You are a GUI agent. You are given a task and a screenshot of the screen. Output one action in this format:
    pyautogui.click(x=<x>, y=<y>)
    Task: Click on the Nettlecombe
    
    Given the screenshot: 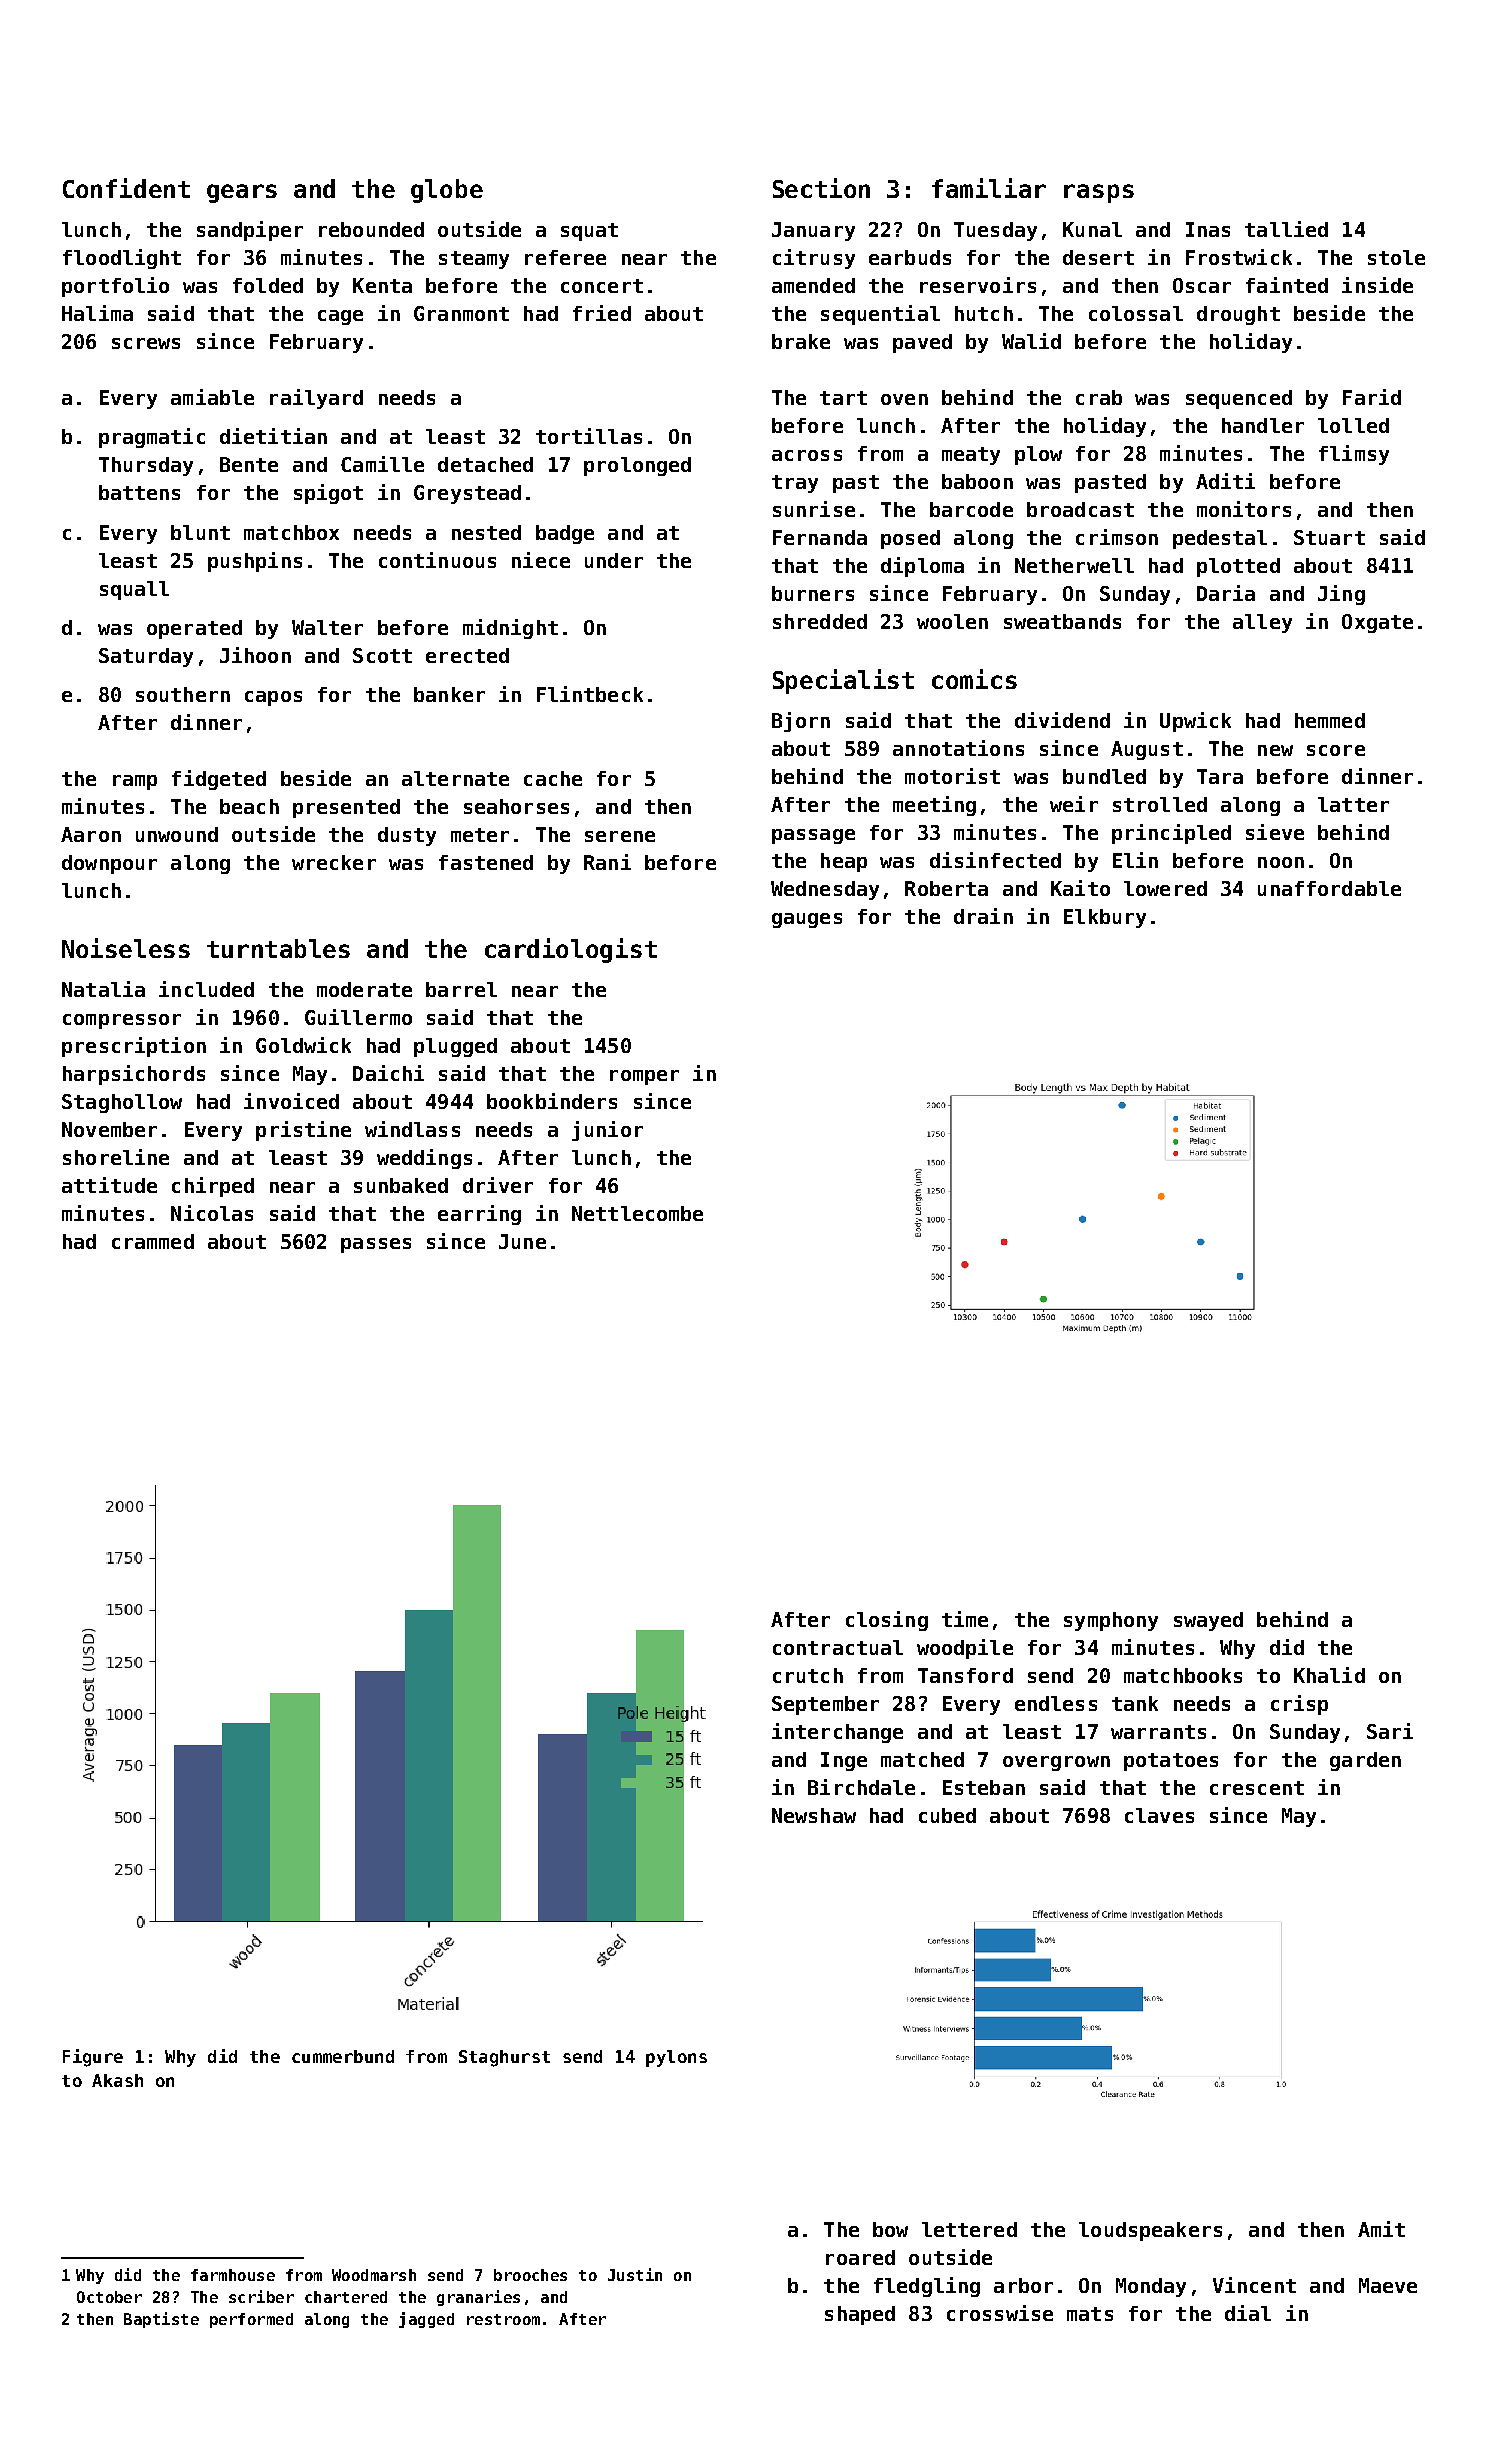 What is the action you would take?
    pyautogui.click(x=637, y=1213)
